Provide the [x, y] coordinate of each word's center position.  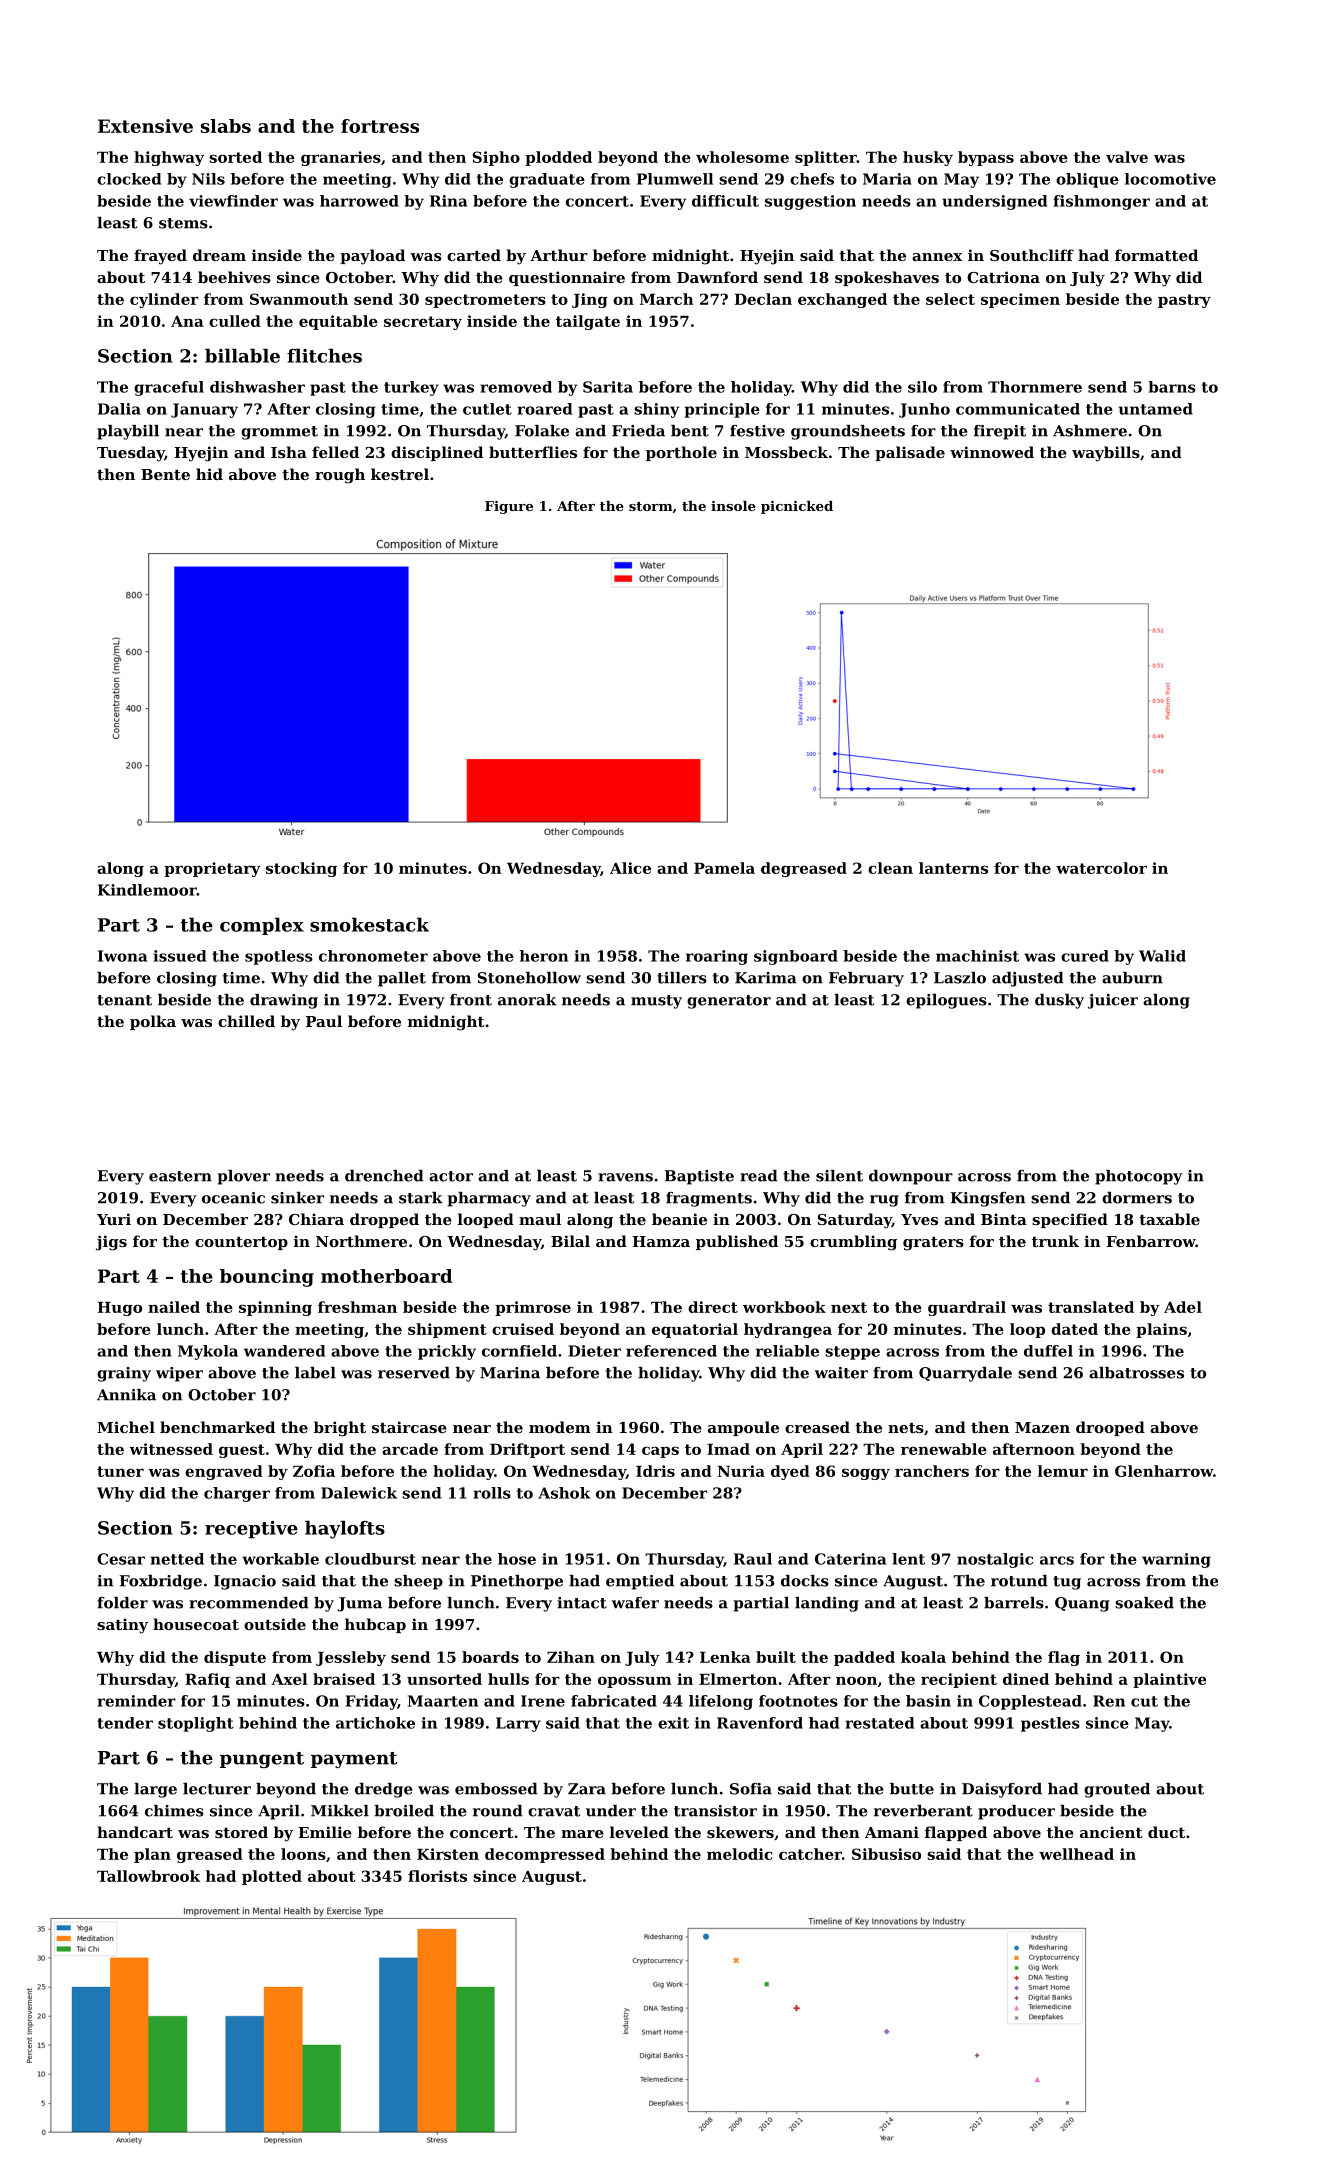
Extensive [145, 126]
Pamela [724, 868]
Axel [289, 1679]
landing [827, 1604]
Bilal [570, 1241]
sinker [297, 1198]
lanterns [953, 868]
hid [209, 474]
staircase [409, 1427]
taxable [1169, 1219]
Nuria [741, 1471]
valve [1127, 157]
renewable [944, 1449]
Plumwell [675, 179]
